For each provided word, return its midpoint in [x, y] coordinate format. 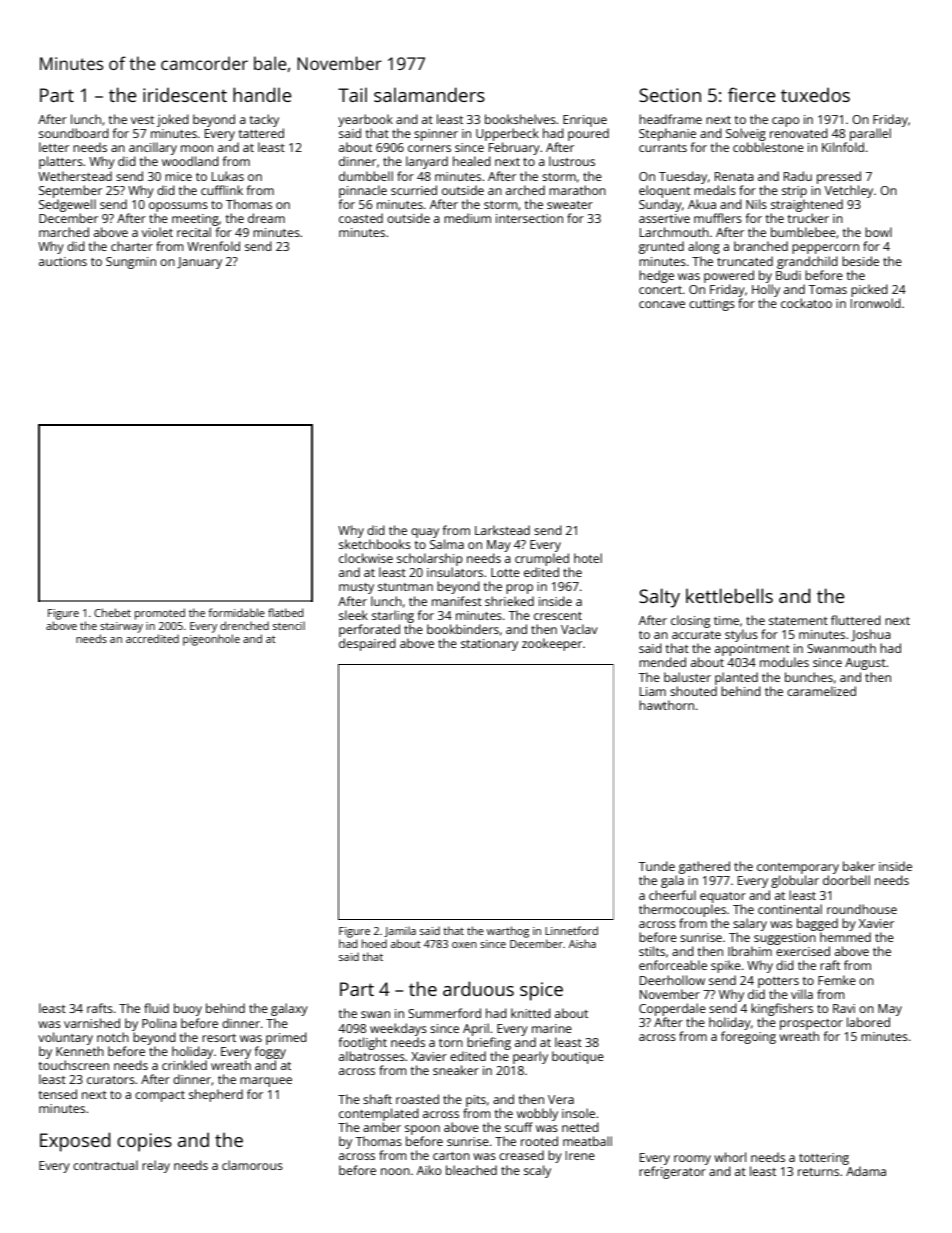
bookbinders [463, 629]
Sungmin [131, 263]
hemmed [845, 937]
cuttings [712, 305]
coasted [361, 218]
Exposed [75, 1142]
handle [262, 94]
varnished [92, 1023]
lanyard [427, 162]
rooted [539, 1141]
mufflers [718, 218]
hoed [374, 943]
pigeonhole [211, 640]
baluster [687, 677]
